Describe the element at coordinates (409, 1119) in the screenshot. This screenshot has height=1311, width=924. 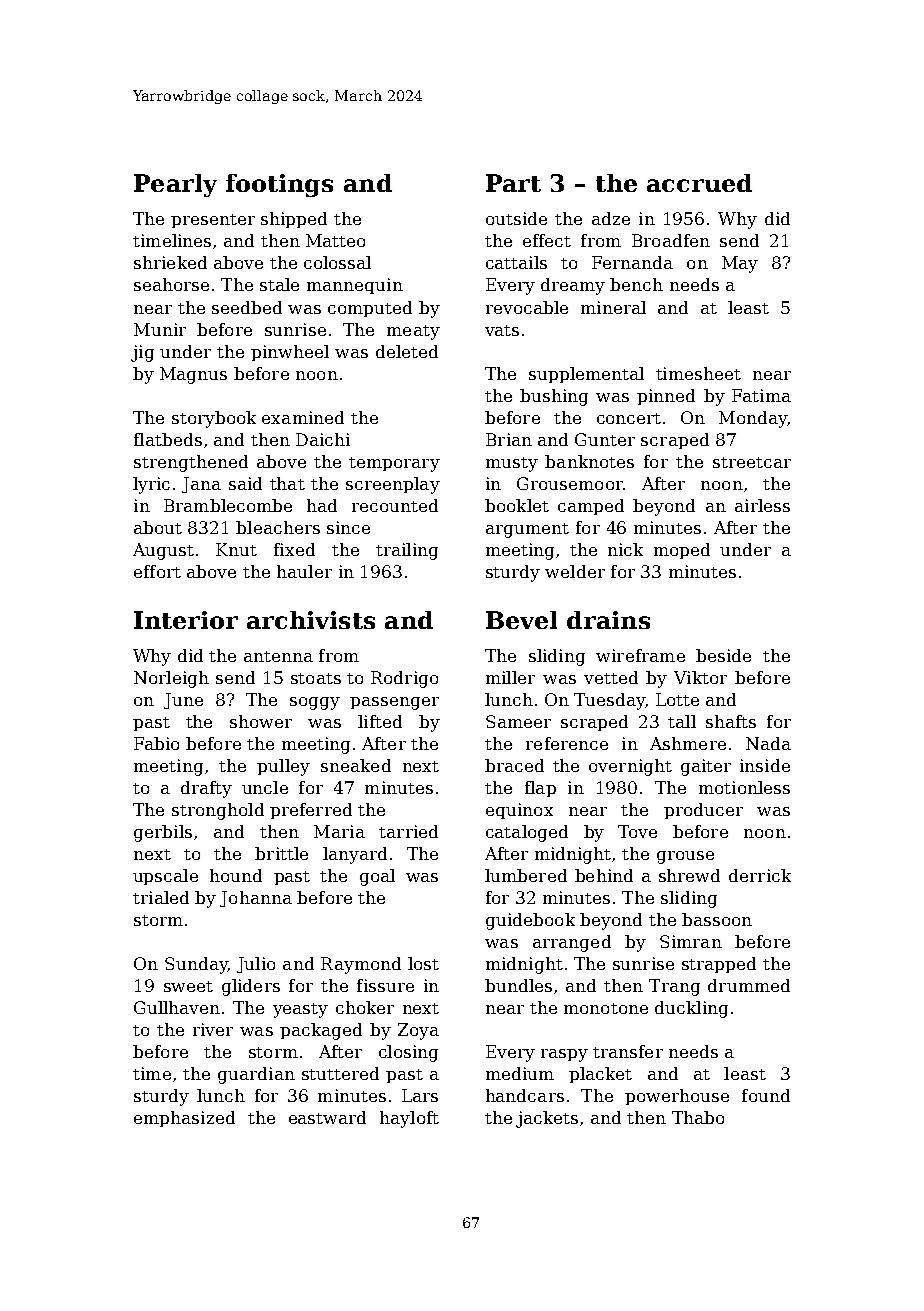
I see `hayloft` at that location.
